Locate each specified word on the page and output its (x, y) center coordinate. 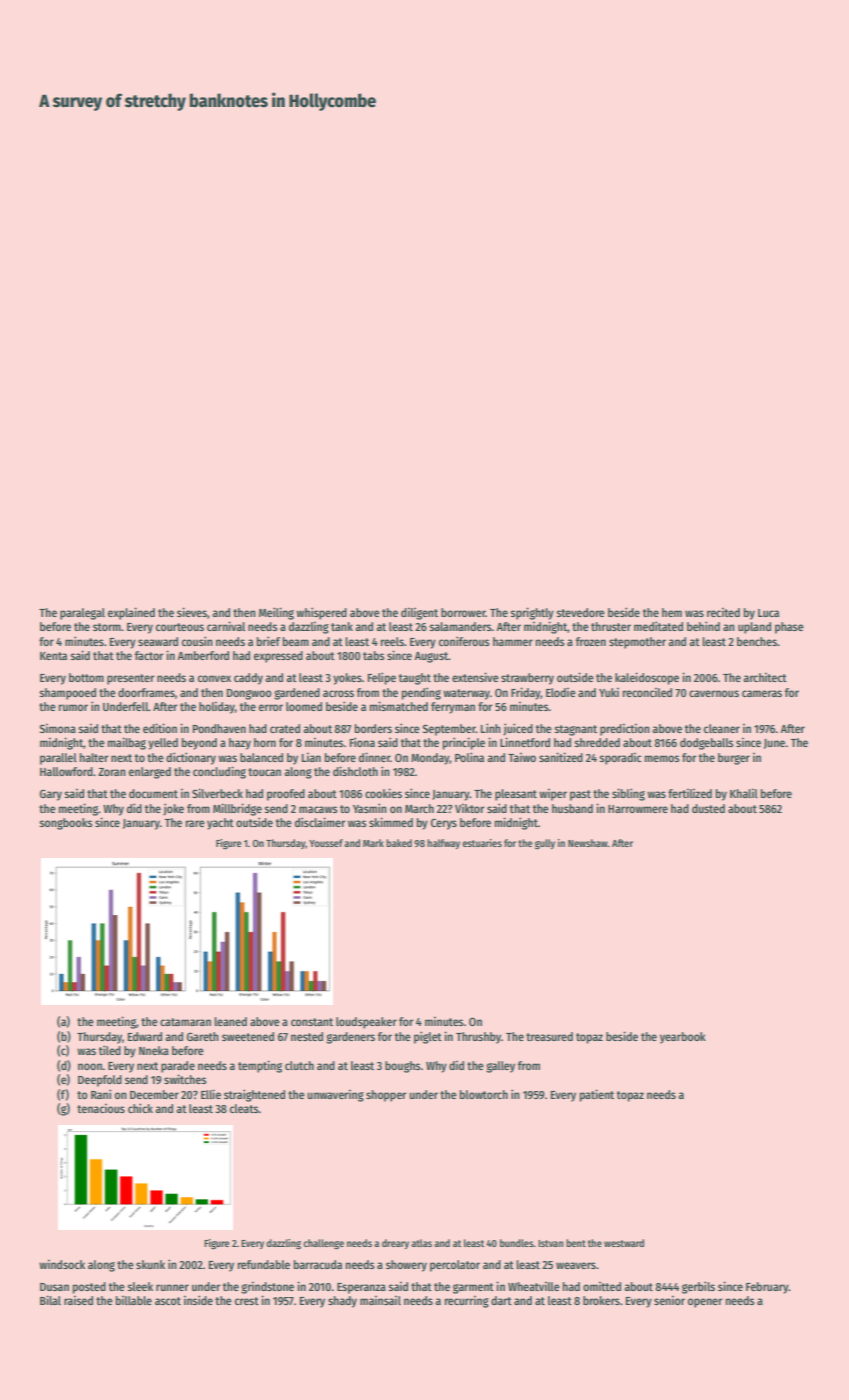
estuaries (482, 843)
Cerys (444, 824)
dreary (395, 1244)
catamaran (185, 1022)
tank (342, 626)
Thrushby (478, 1038)
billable (134, 1300)
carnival (226, 626)
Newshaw (588, 843)
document (153, 793)
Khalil (744, 793)
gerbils (698, 1287)
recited (723, 612)
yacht (220, 824)
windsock (62, 1264)
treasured (549, 1036)
